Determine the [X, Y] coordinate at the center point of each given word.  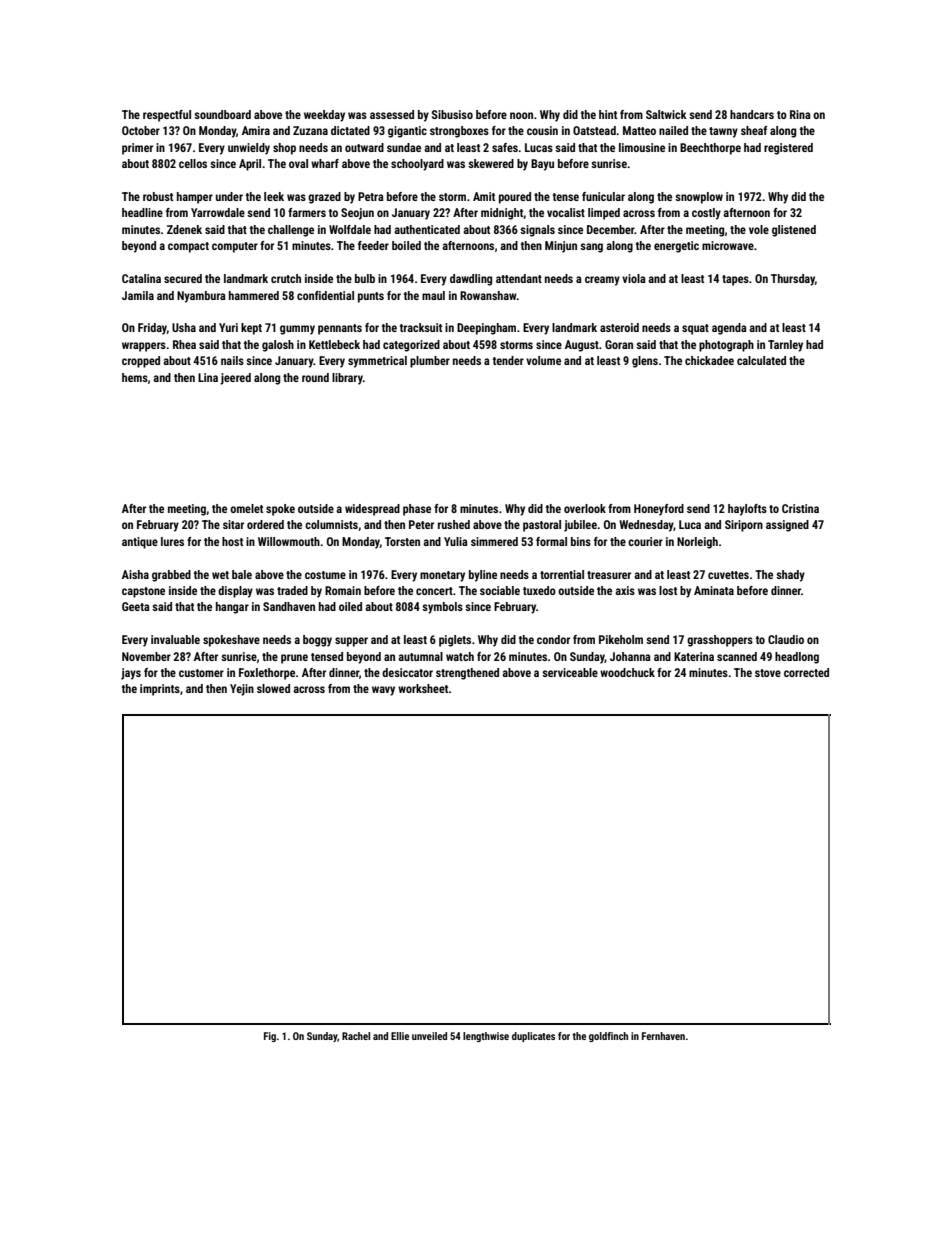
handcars [752, 114]
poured [515, 198]
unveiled [429, 1036]
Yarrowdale [218, 212]
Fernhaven [663, 1036]
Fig [270, 1037]
